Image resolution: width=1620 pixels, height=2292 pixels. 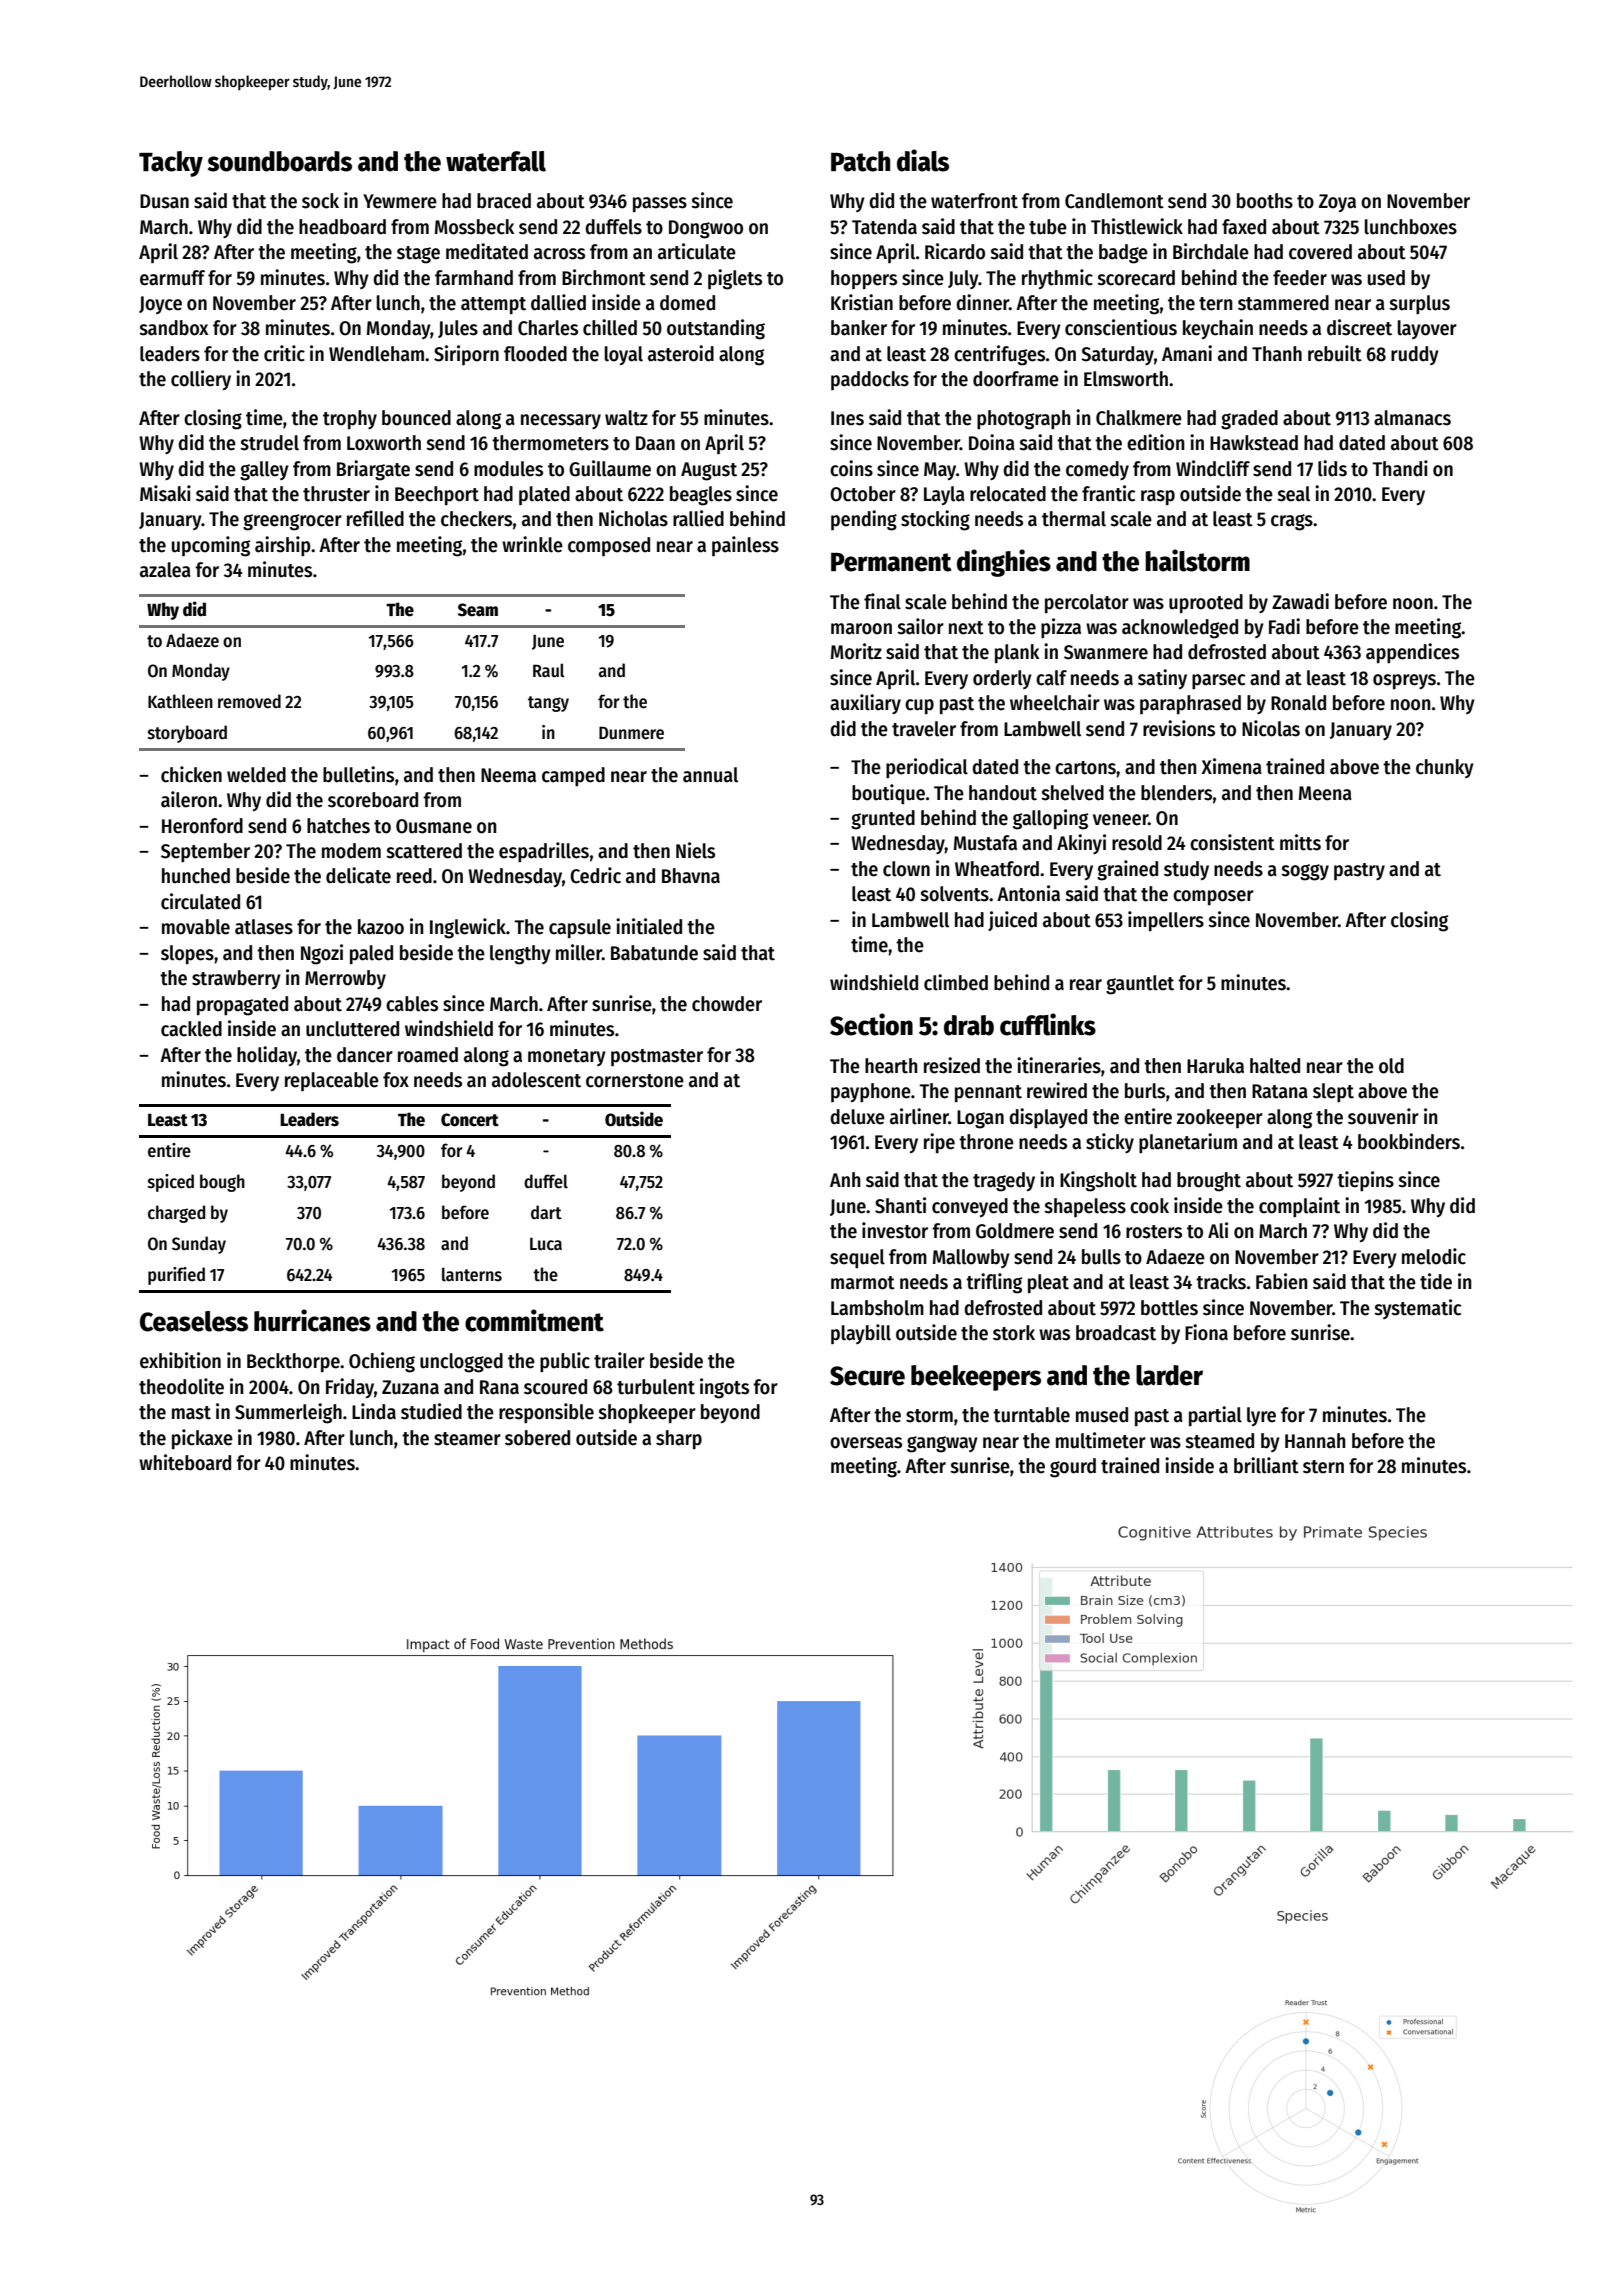 I want to click on composer, so click(x=1213, y=898).
